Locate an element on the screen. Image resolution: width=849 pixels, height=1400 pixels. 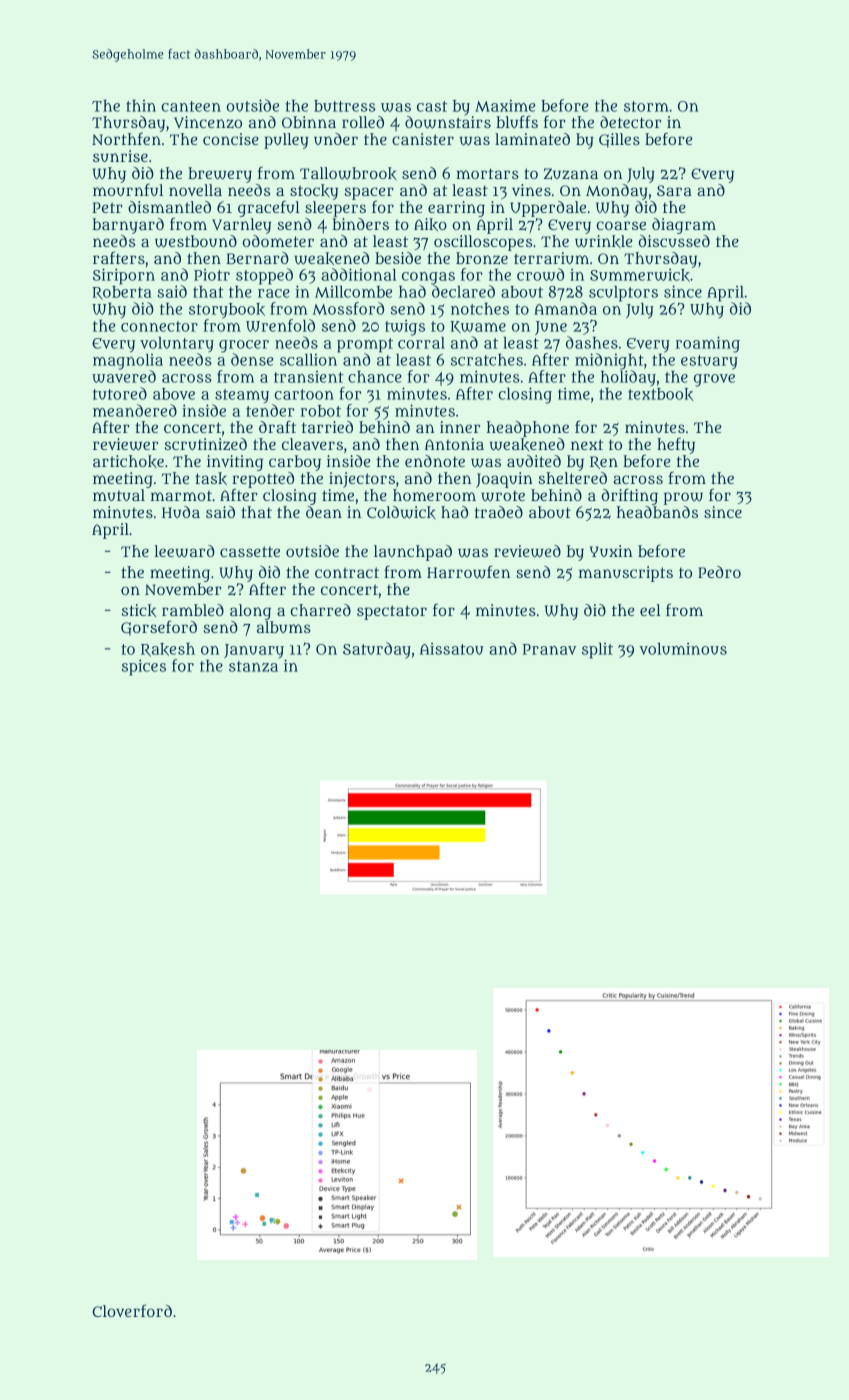
stanza is located at coordinates (253, 666).
